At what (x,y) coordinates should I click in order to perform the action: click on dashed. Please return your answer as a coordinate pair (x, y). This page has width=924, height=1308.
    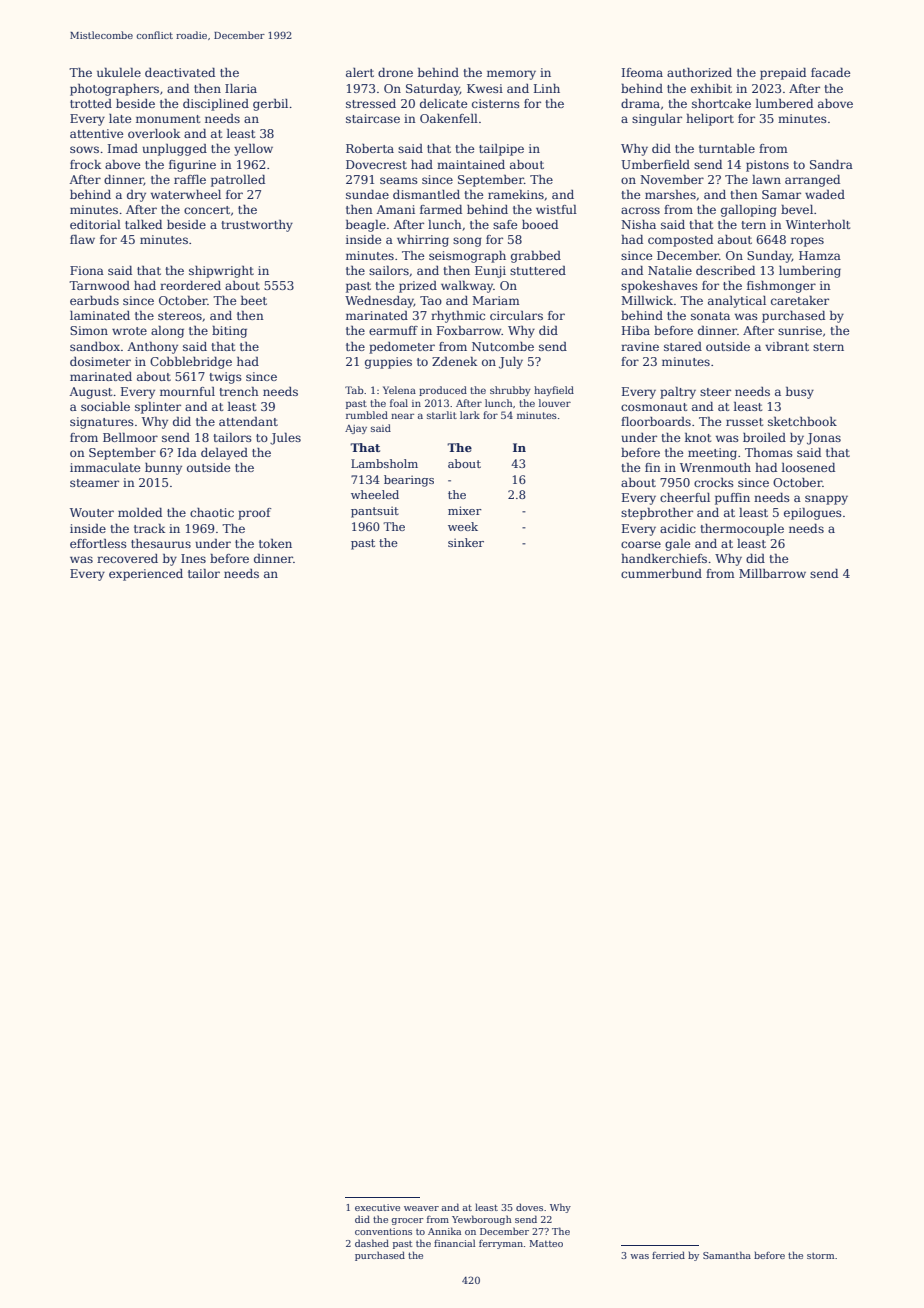
    Looking at the image, I should click on (372, 1243).
